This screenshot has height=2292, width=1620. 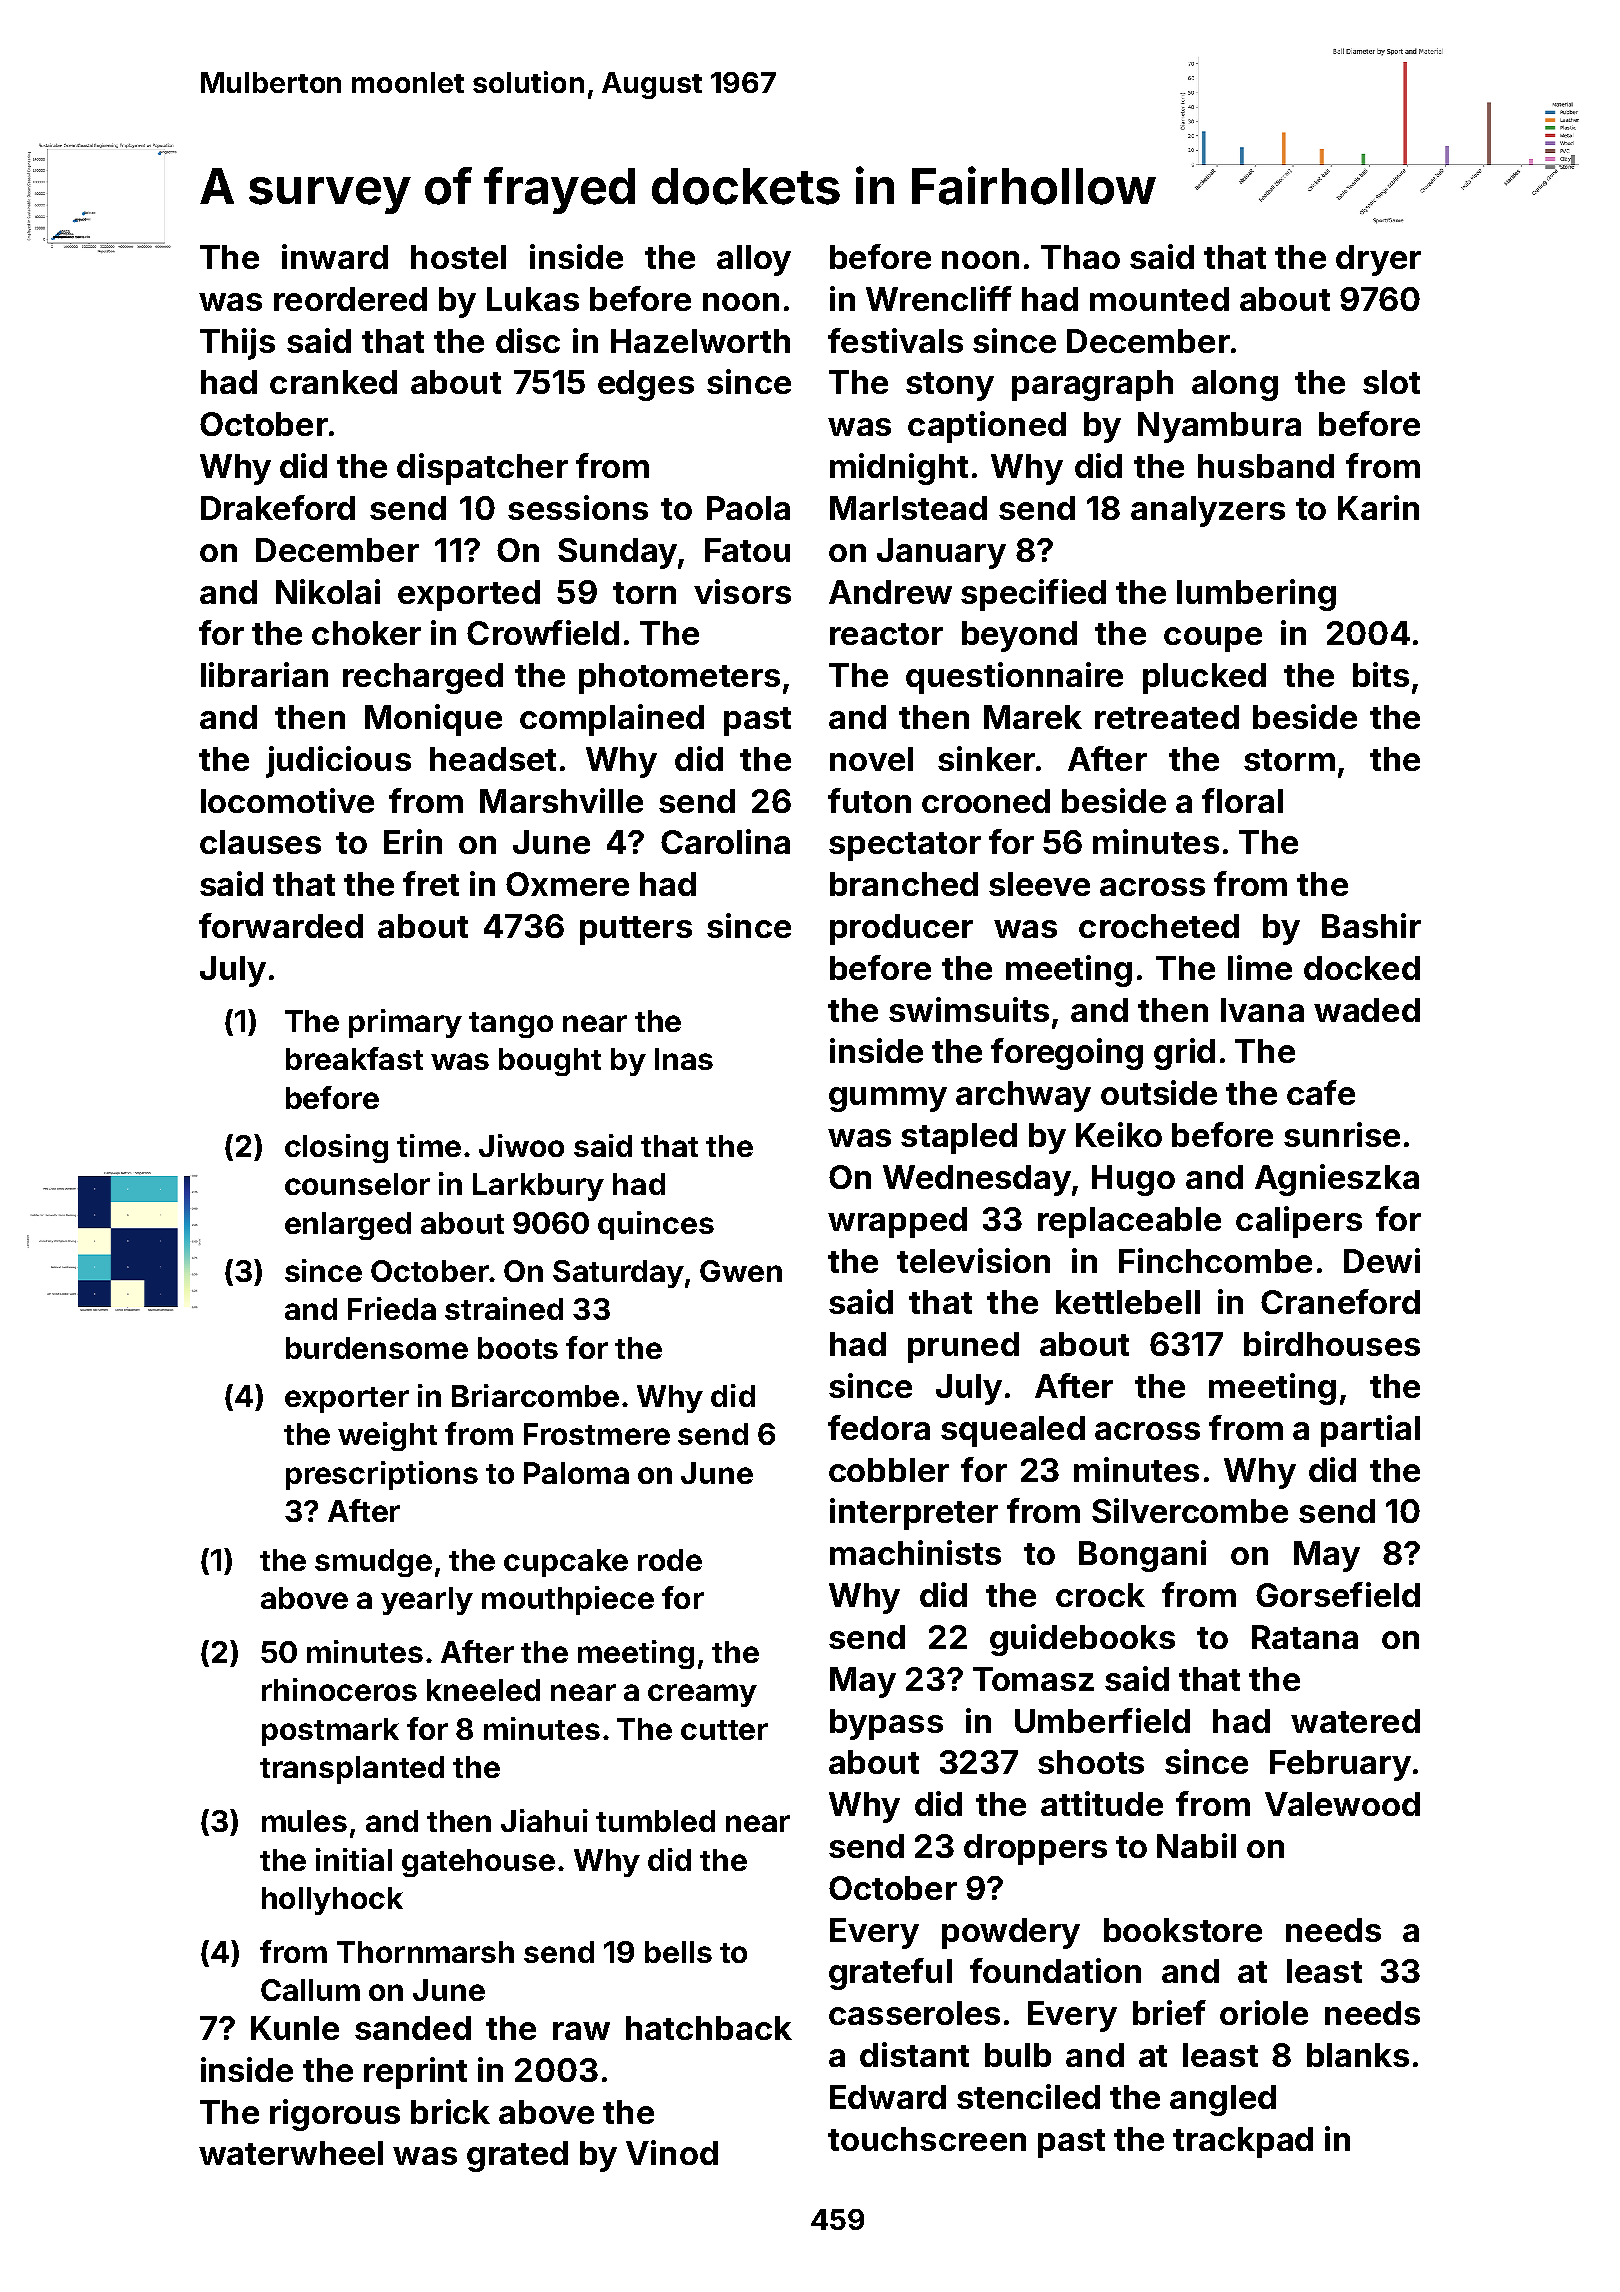 I want to click on exporter, so click(x=347, y=1400).
